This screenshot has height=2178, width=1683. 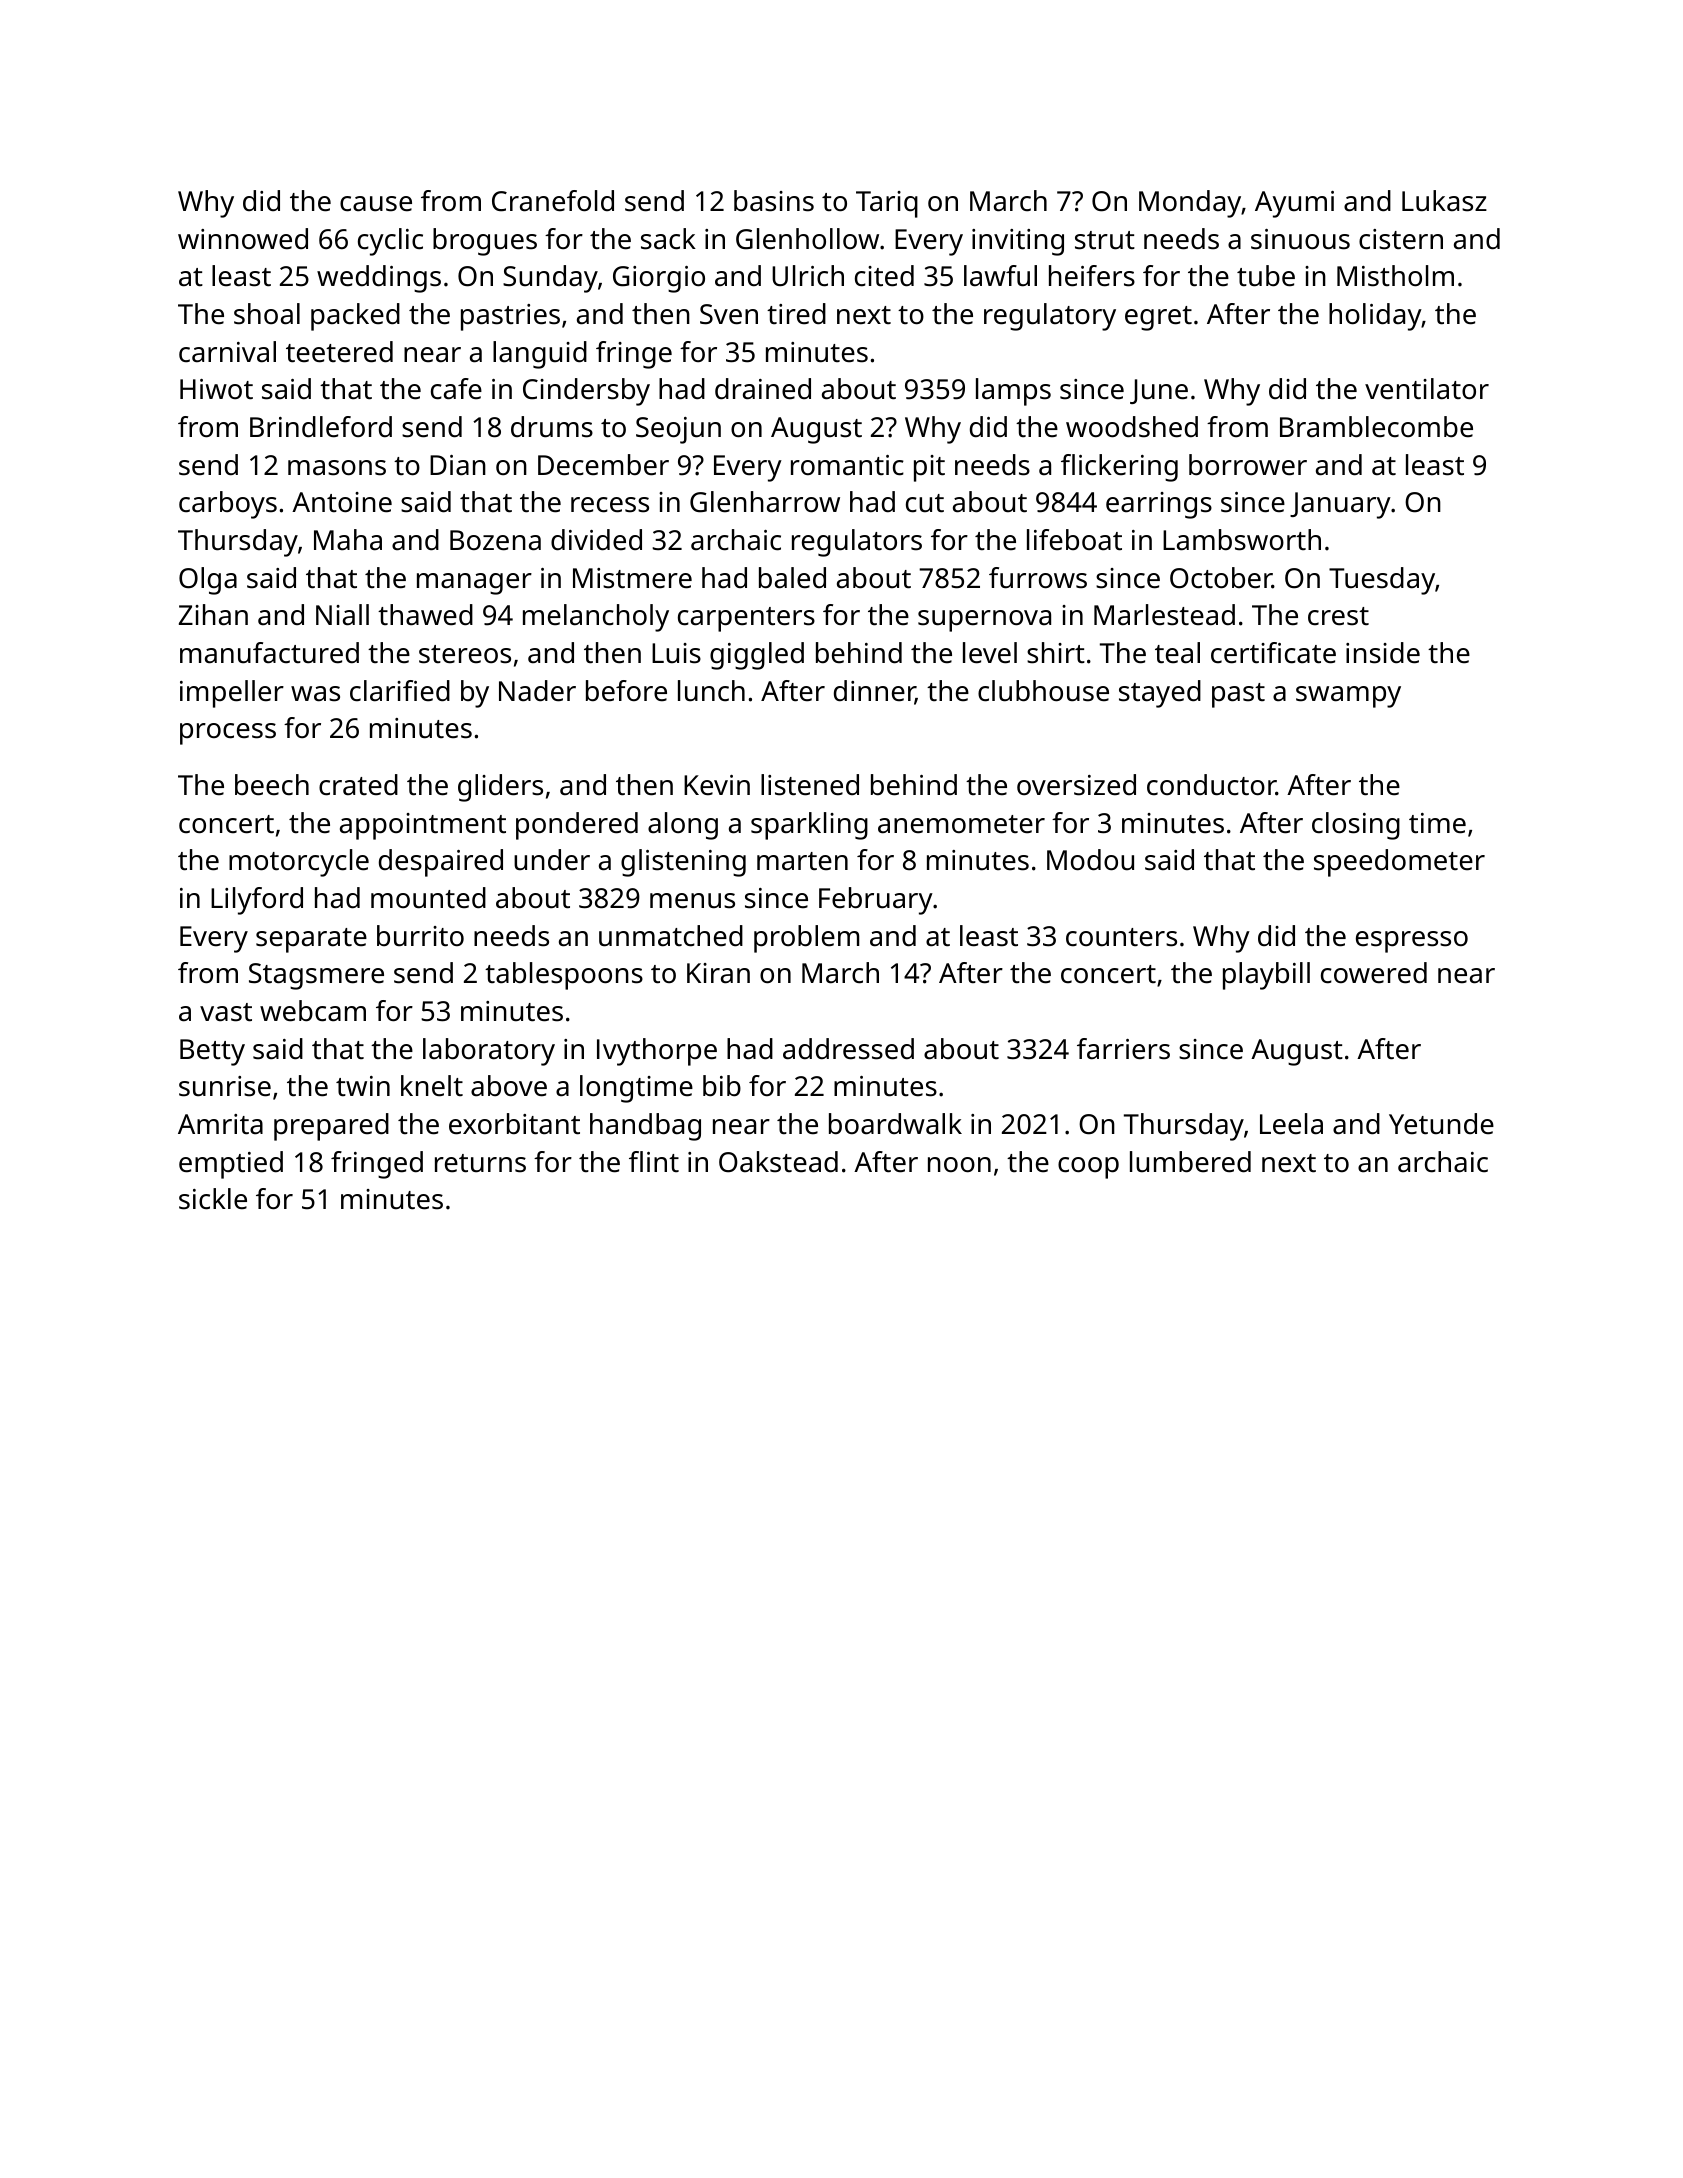 What do you see at coordinates (1383, 653) in the screenshot?
I see `inside` at bounding box center [1383, 653].
